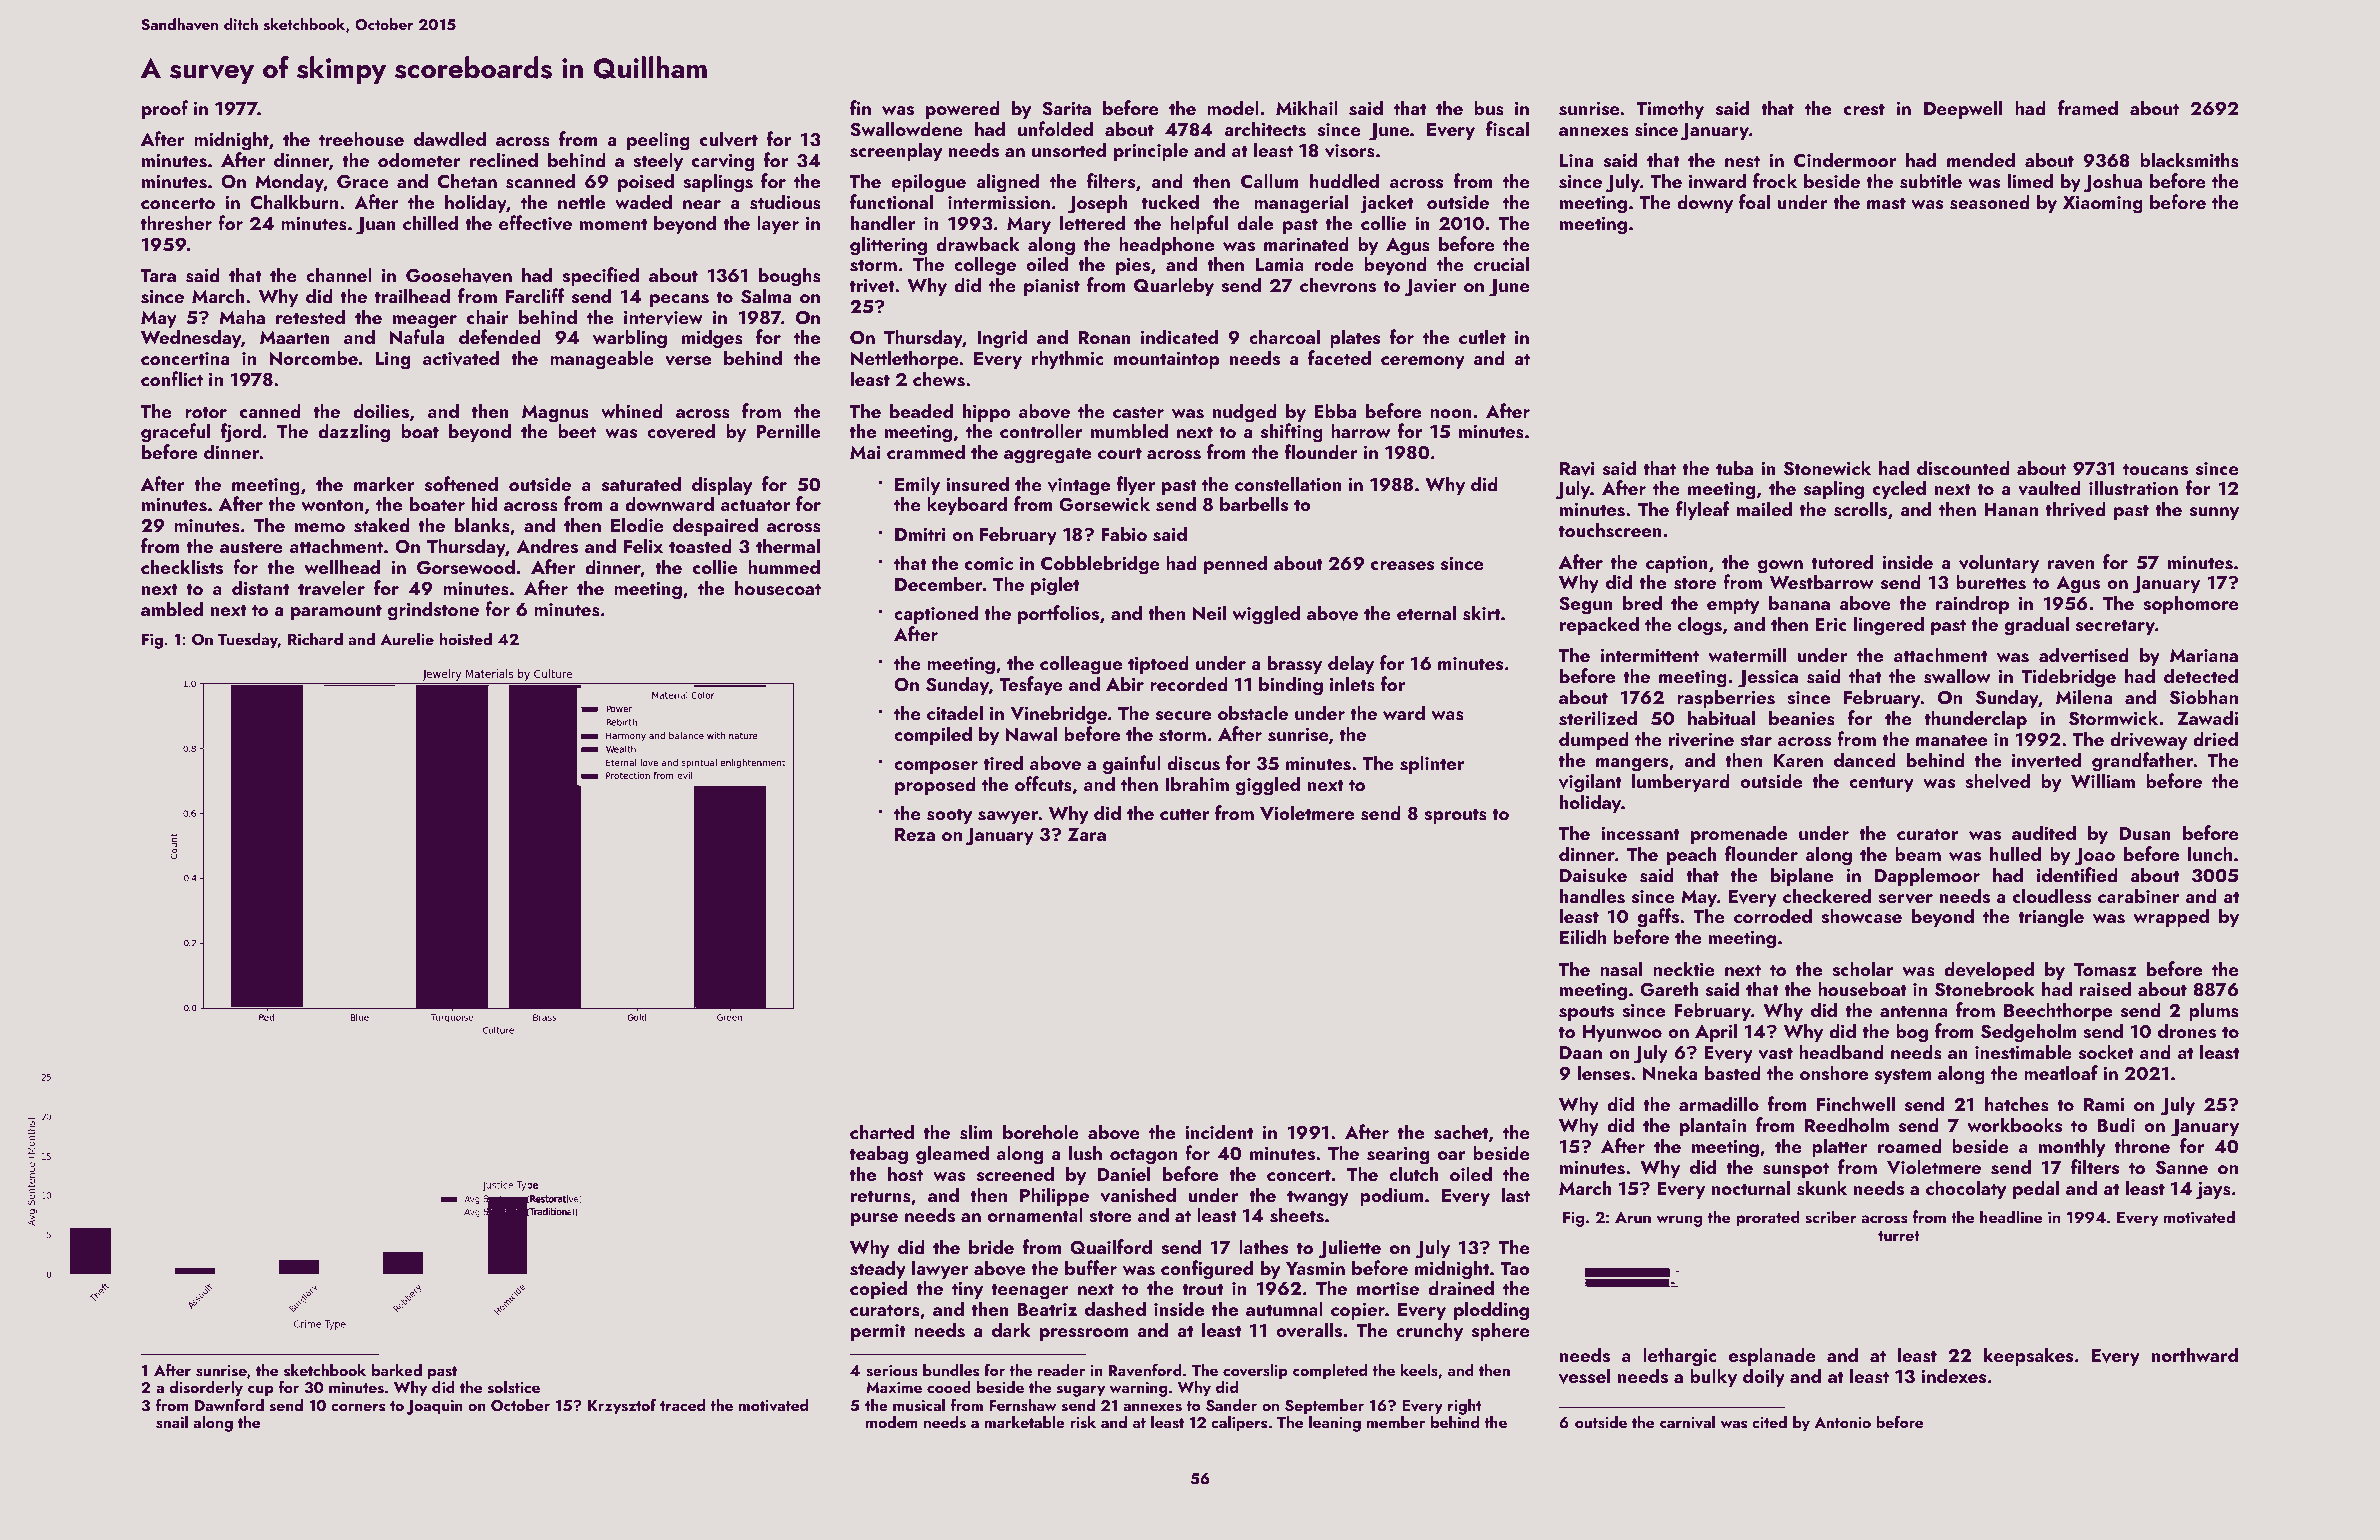 The height and width of the document is (1540, 2380). Describe the element at coordinates (1899, 489) in the document. I see `cycled` at that location.
